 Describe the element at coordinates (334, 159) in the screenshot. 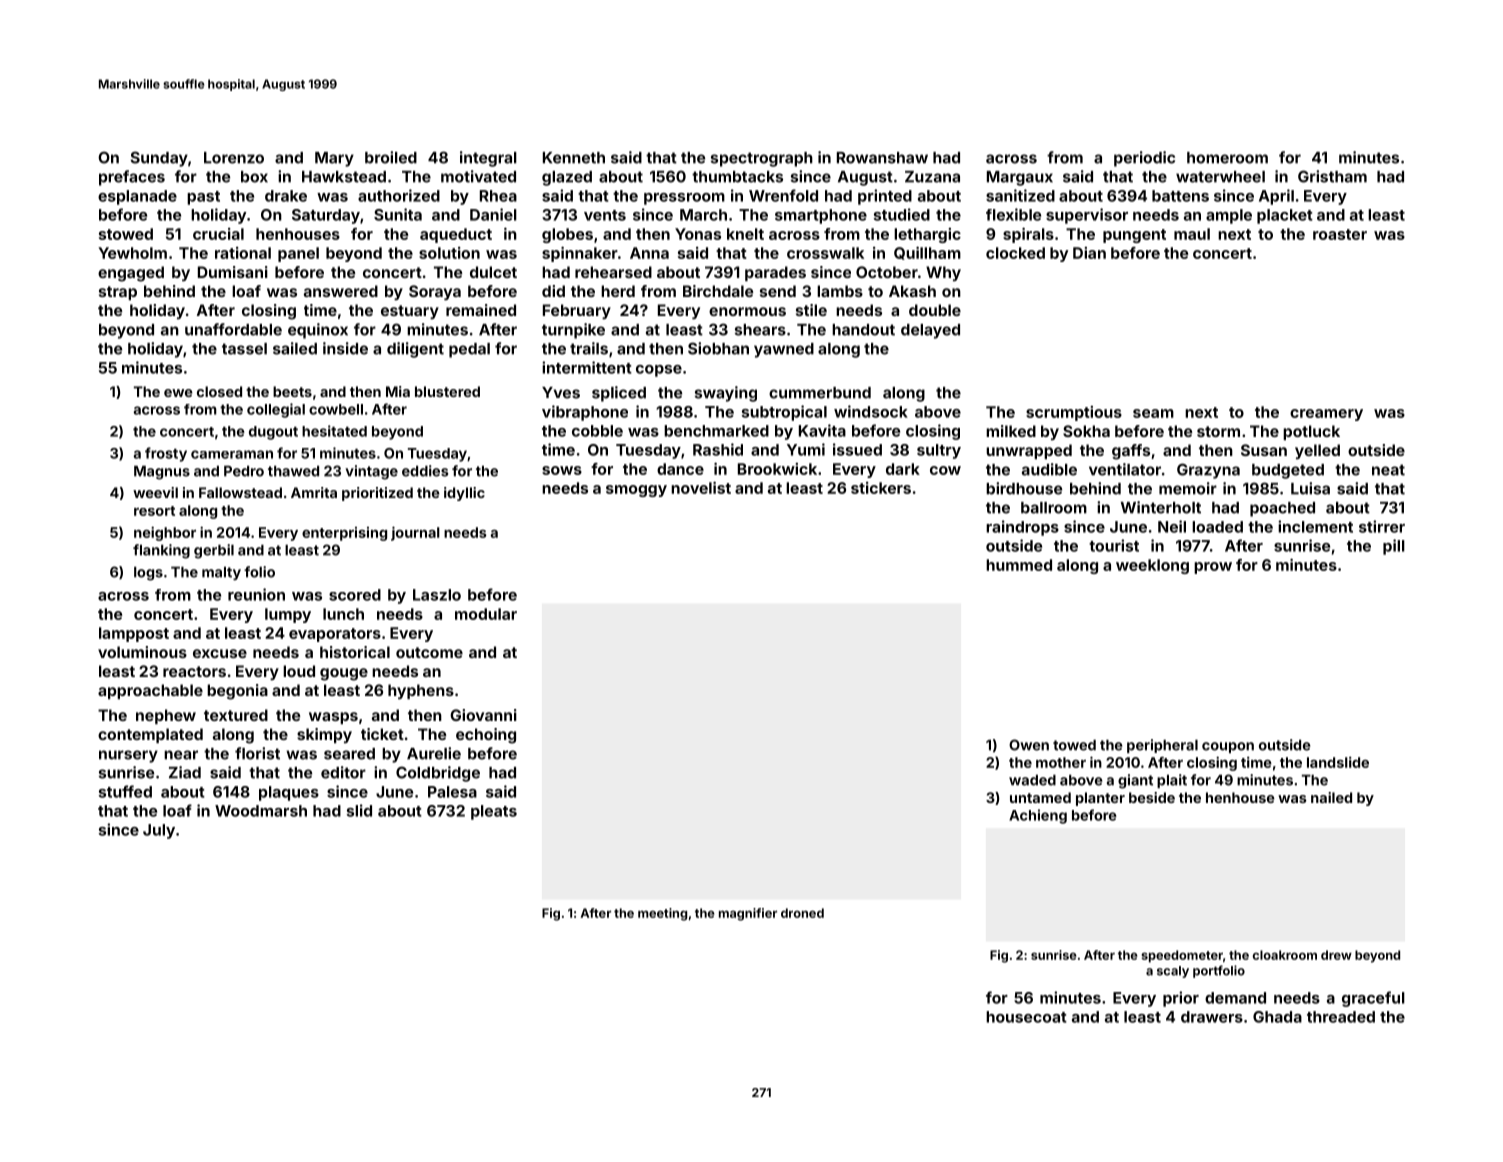

I see `Mary` at that location.
